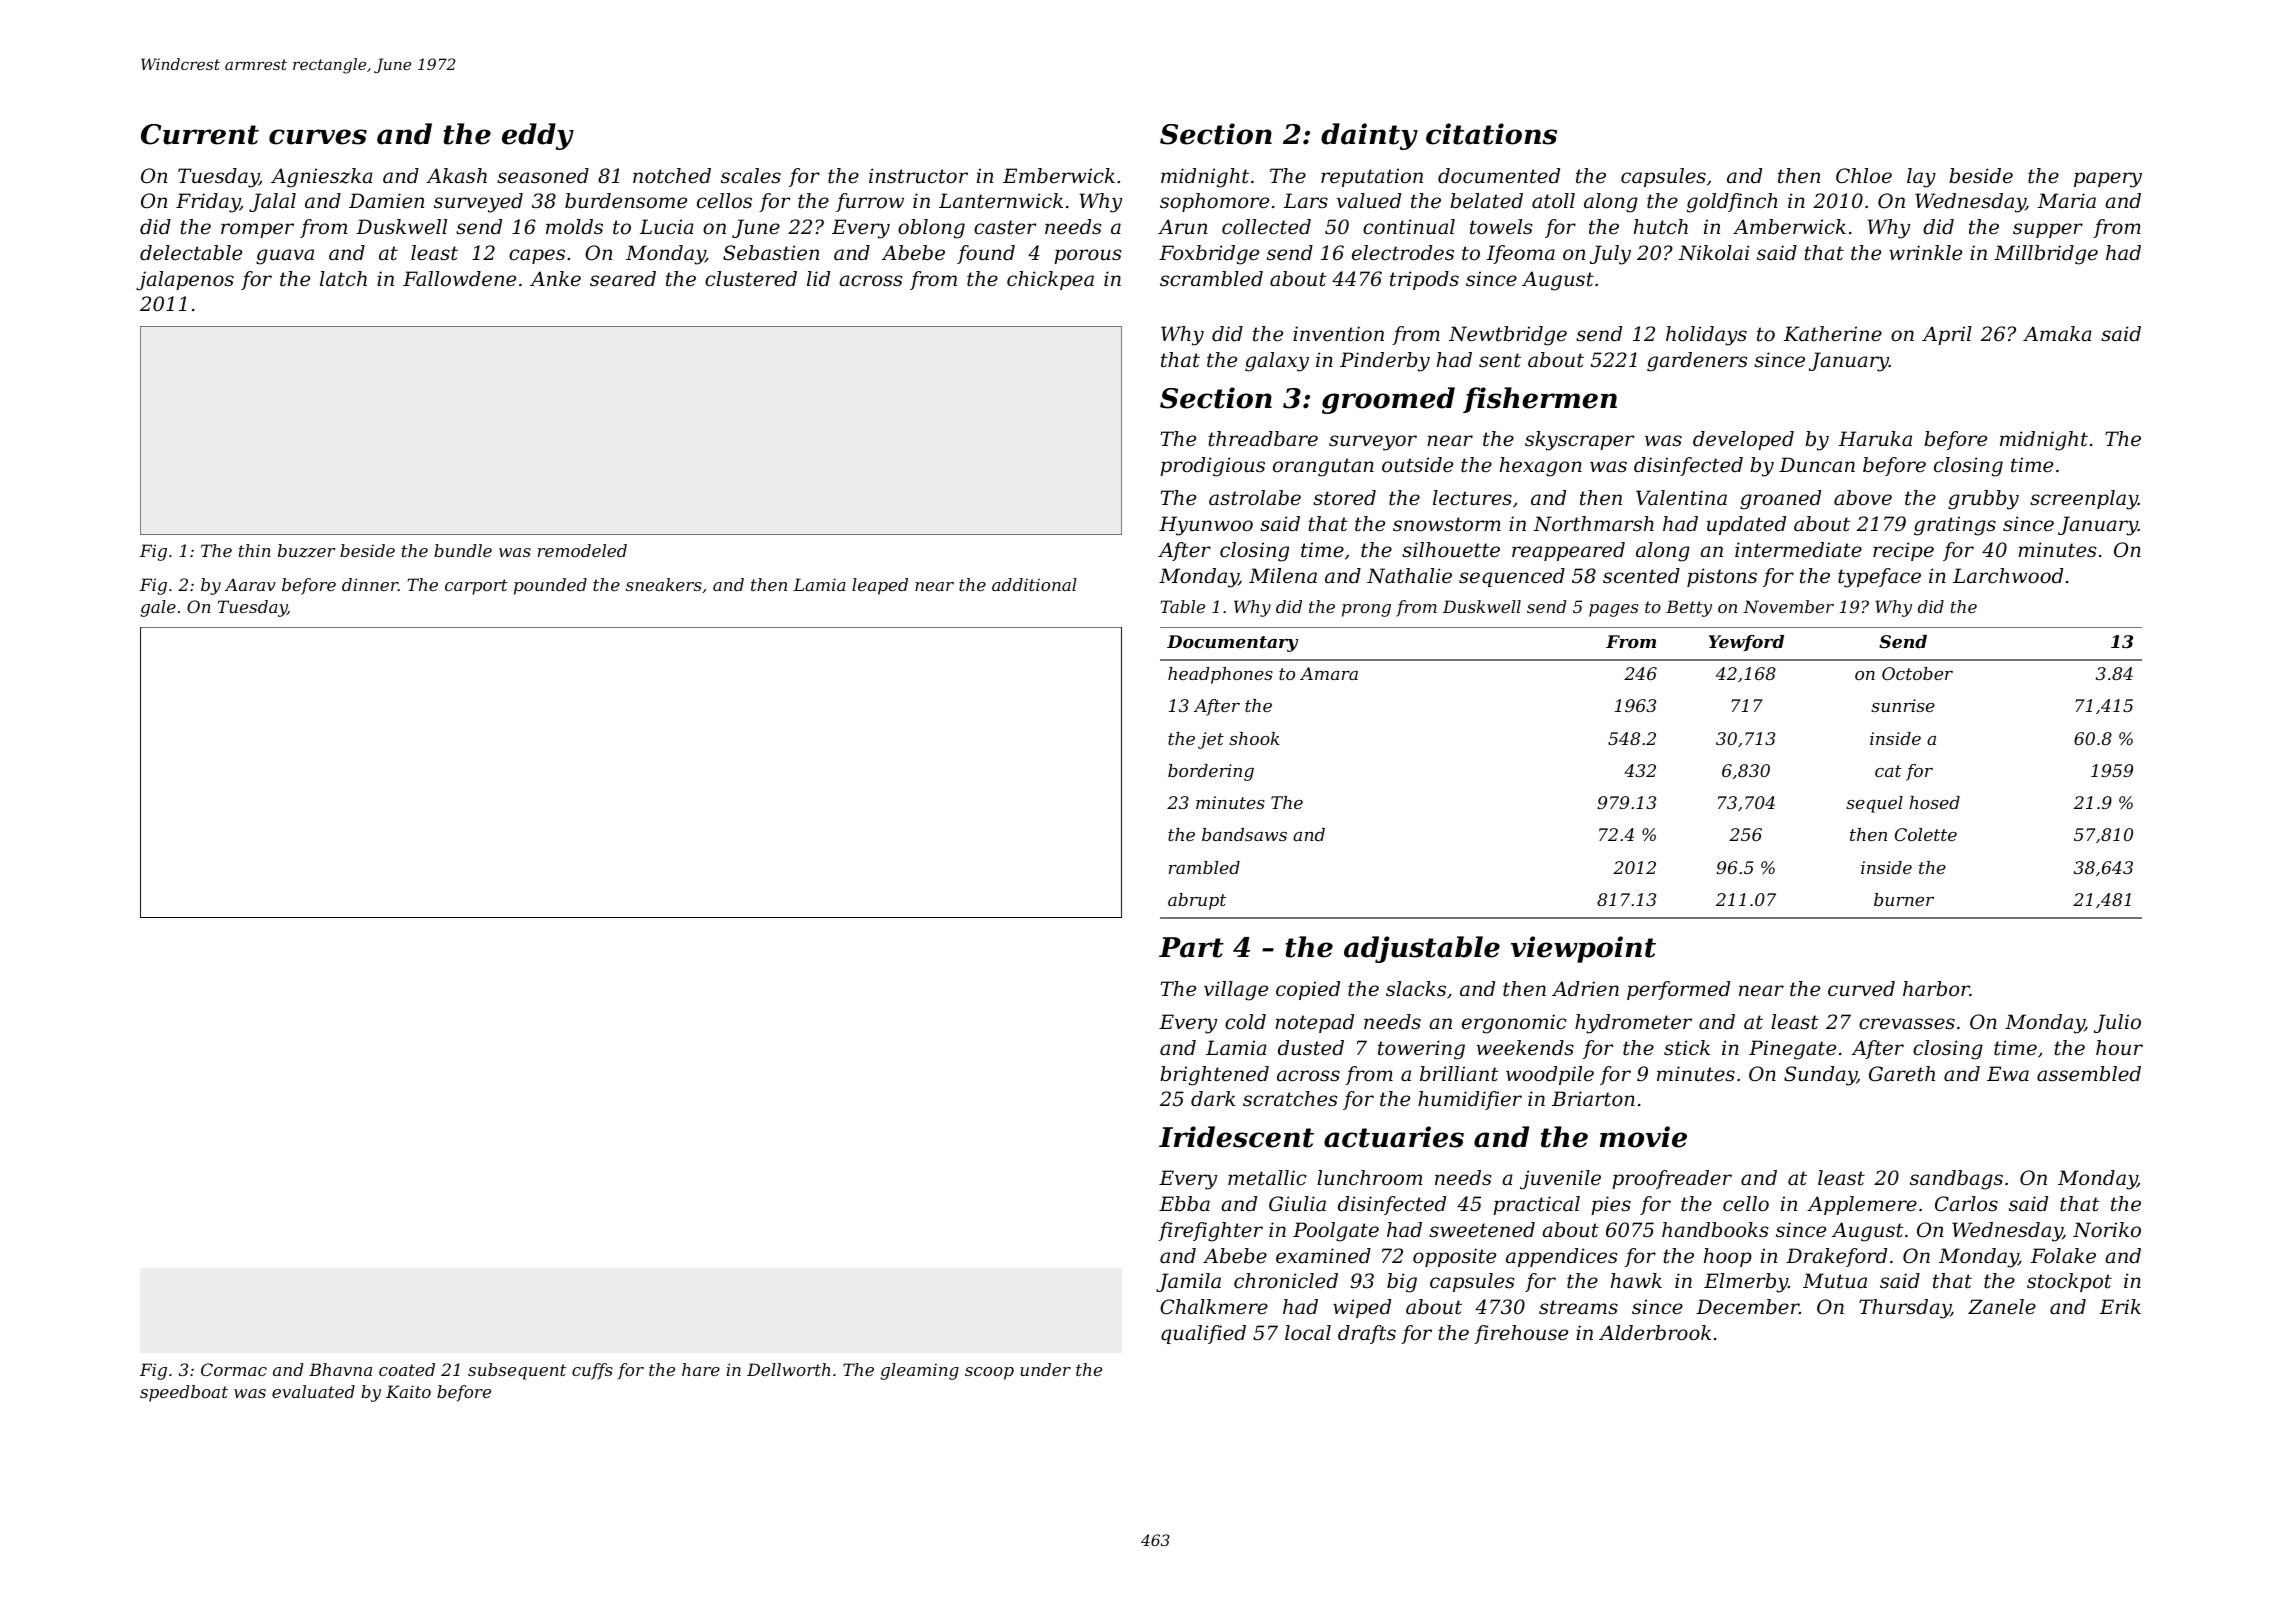 This screenshot has width=2282, height=1614. What do you see at coordinates (1541, 467) in the screenshot?
I see `hexagon` at bounding box center [1541, 467].
